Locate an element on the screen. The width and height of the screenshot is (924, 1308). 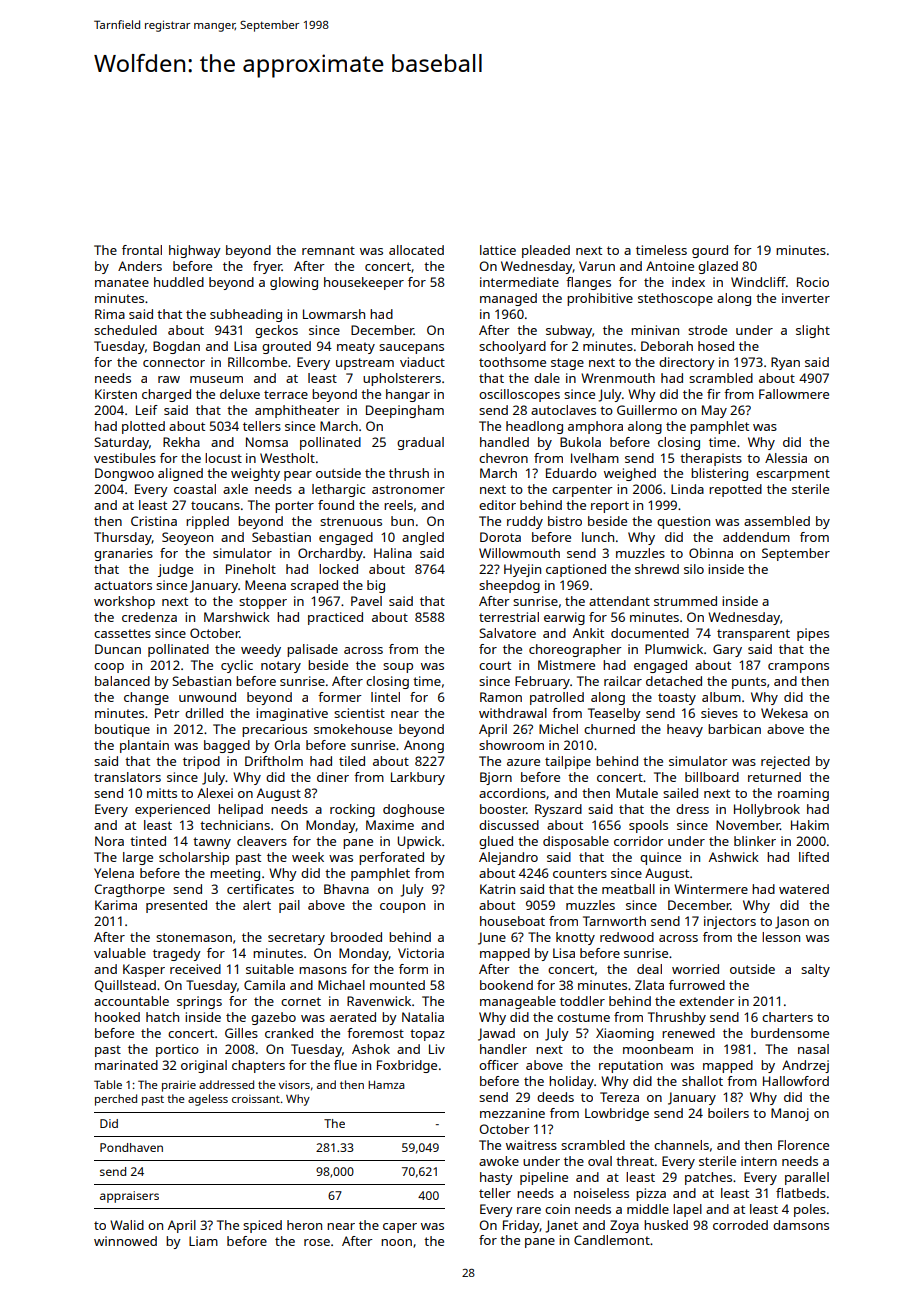
gourd is located at coordinates (710, 251).
